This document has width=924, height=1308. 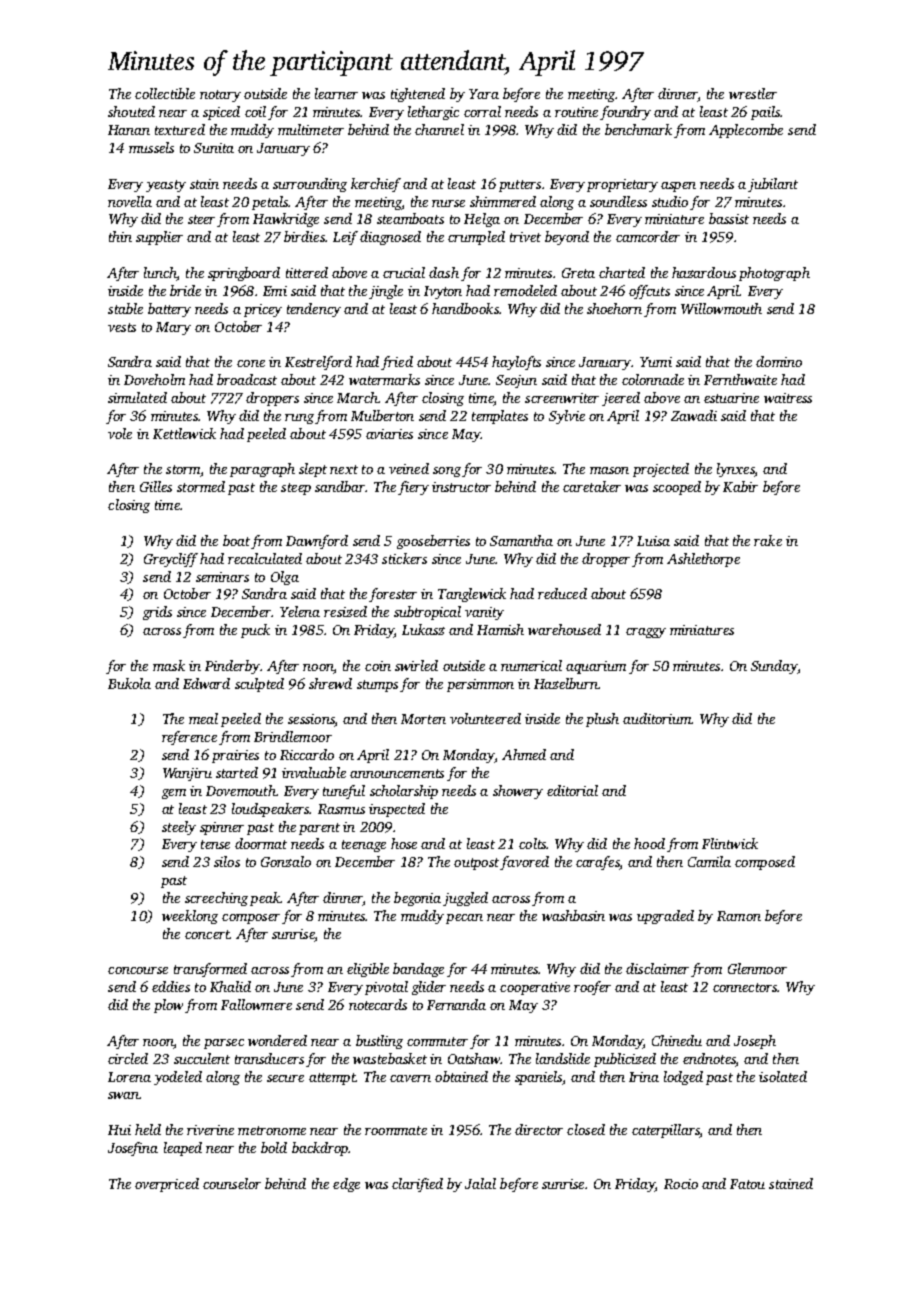 I want to click on volunteered, so click(x=485, y=718).
